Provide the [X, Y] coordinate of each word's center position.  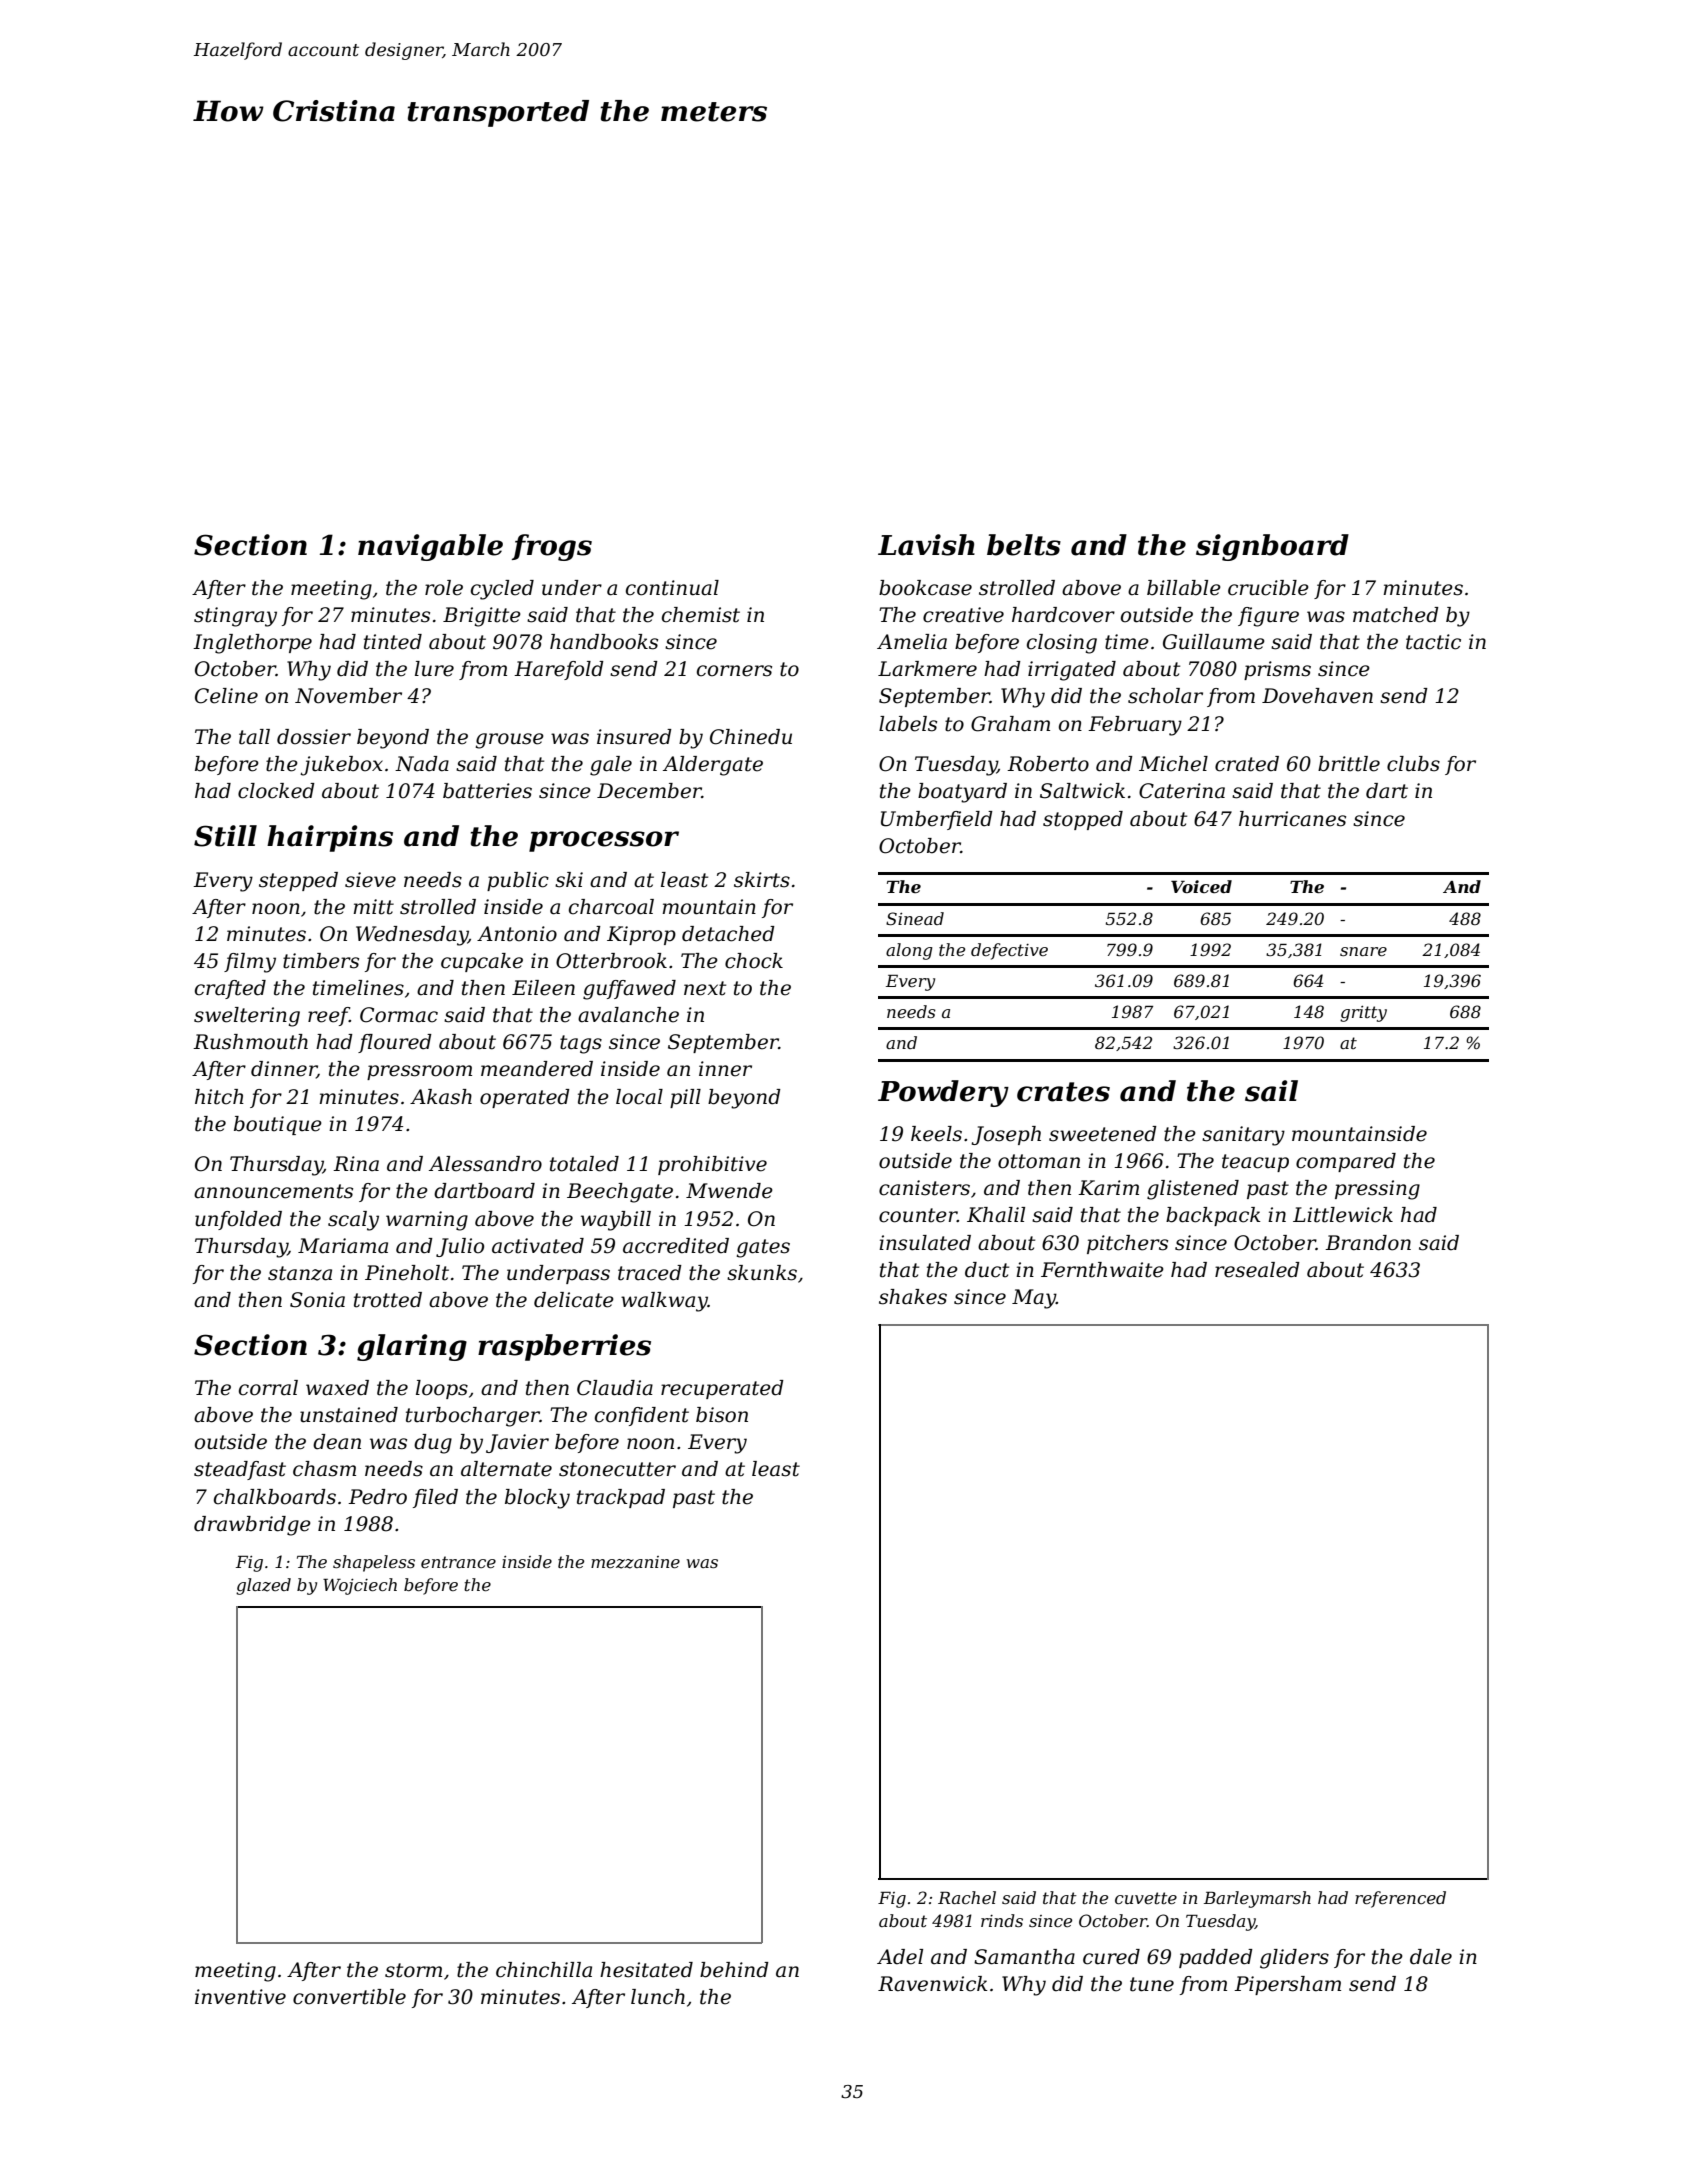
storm [413, 1970]
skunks [762, 1273]
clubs [1413, 764]
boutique [278, 1125]
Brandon [1368, 1243]
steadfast [240, 1470]
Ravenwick [933, 1984]
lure [434, 669]
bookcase [925, 588]
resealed [1257, 1270]
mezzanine [635, 1562]
